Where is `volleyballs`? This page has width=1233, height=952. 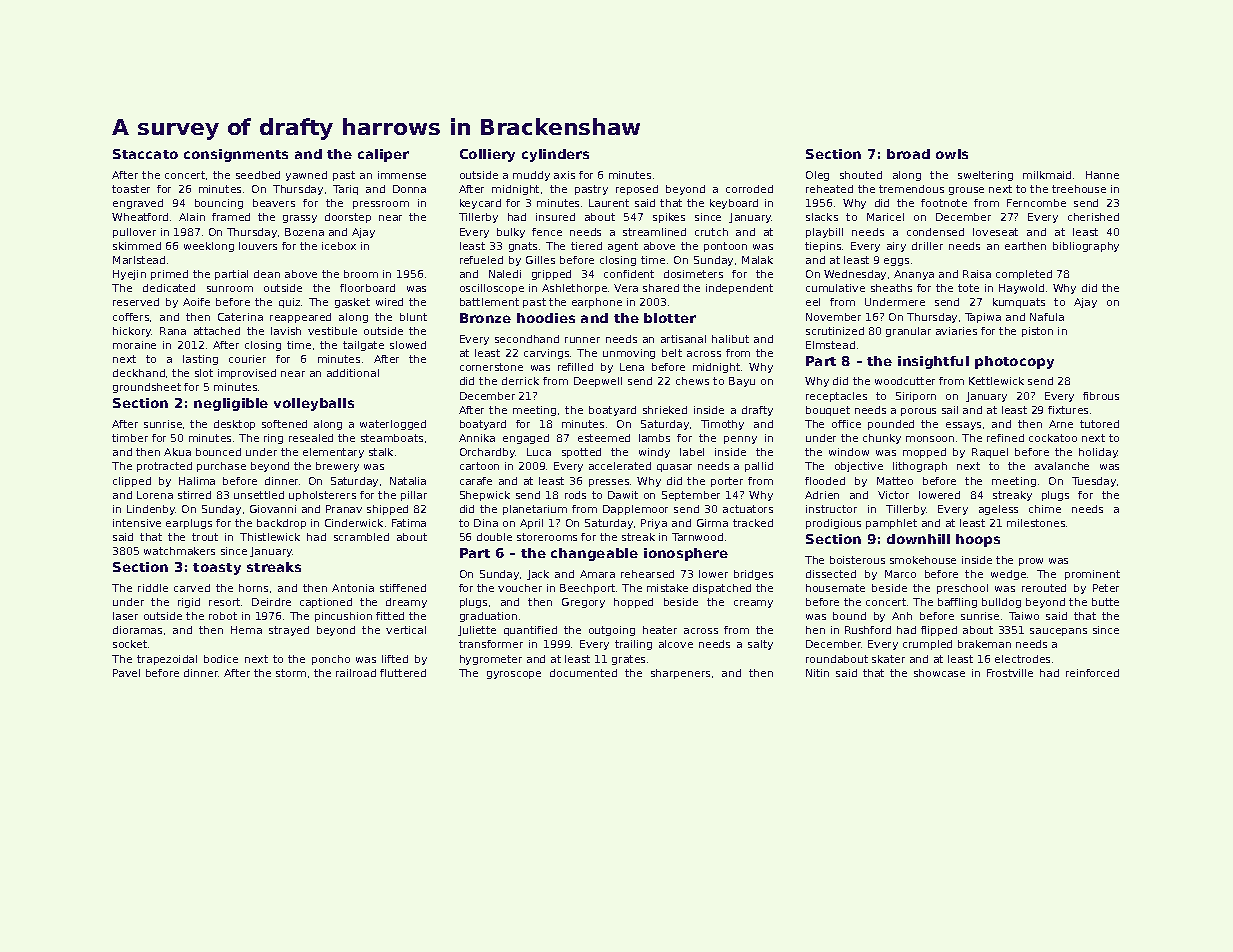 volleyballs is located at coordinates (314, 404).
